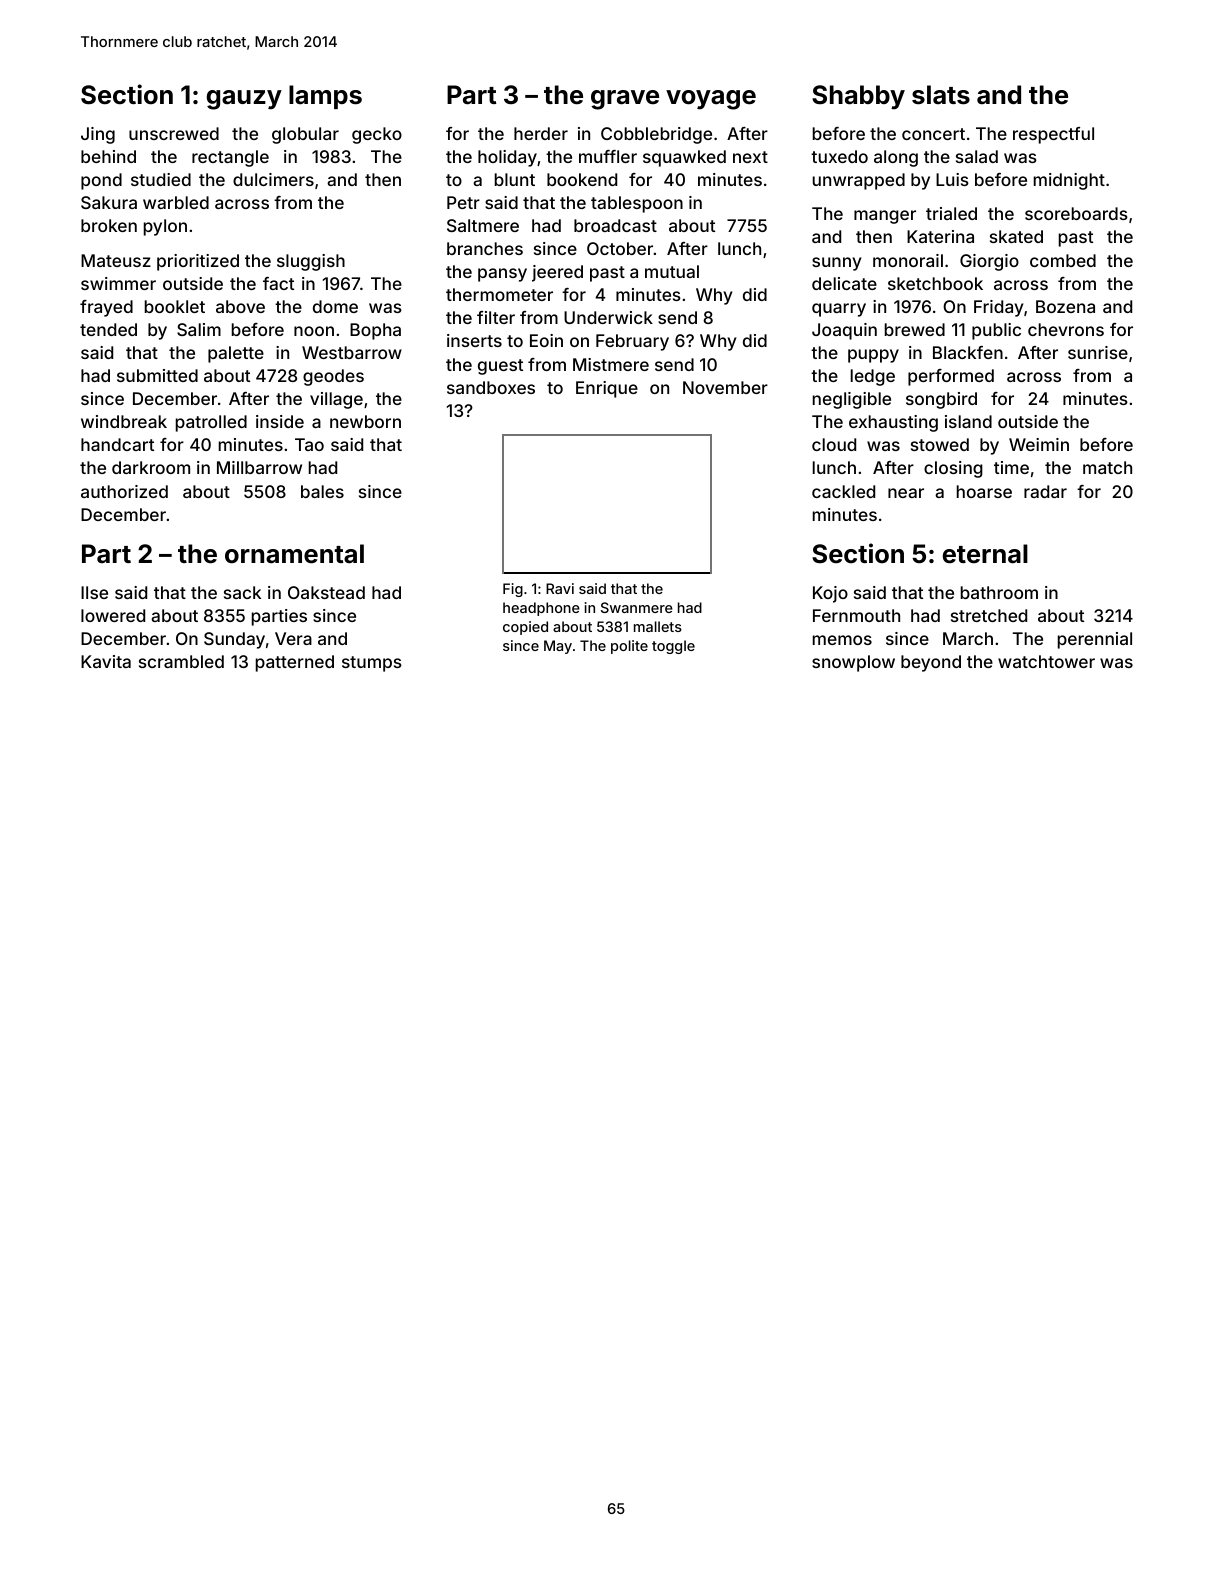 The width and height of the screenshot is (1214, 1572). What do you see at coordinates (175, 306) in the screenshot?
I see `booklet` at bounding box center [175, 306].
